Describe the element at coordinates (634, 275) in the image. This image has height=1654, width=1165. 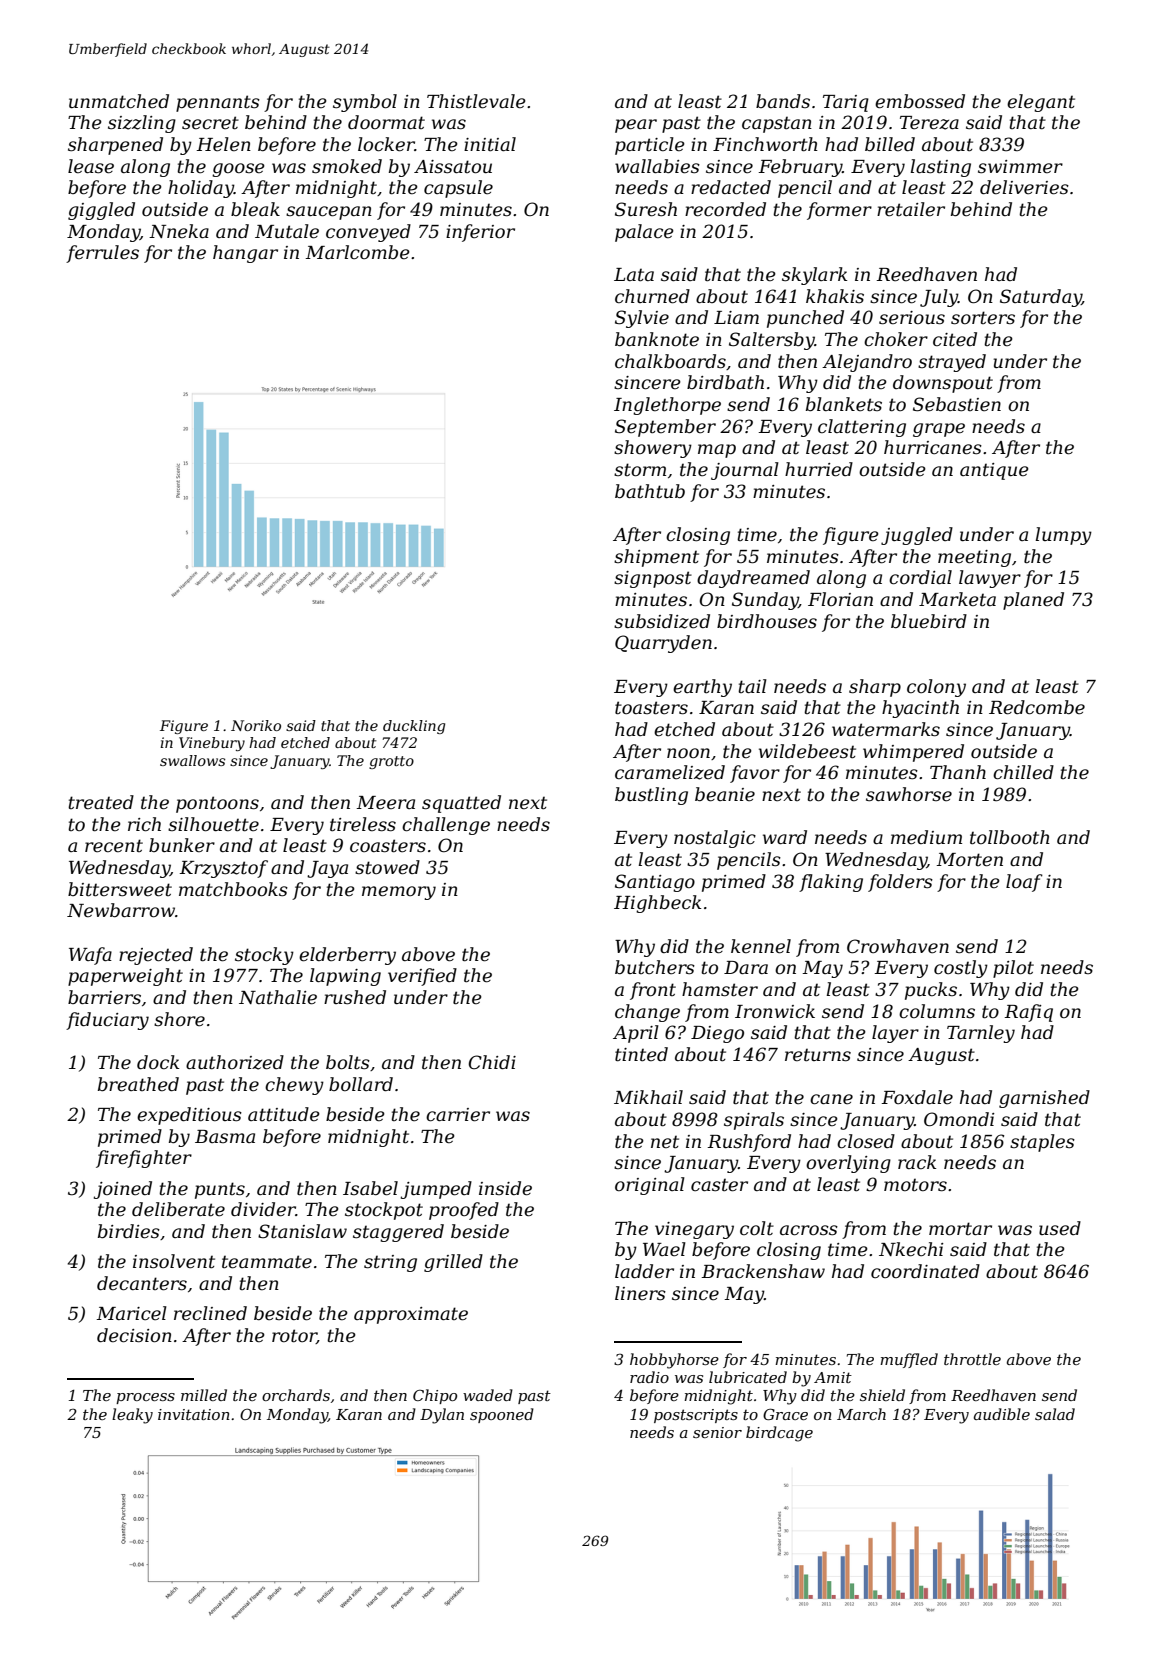
I see `Lata` at that location.
